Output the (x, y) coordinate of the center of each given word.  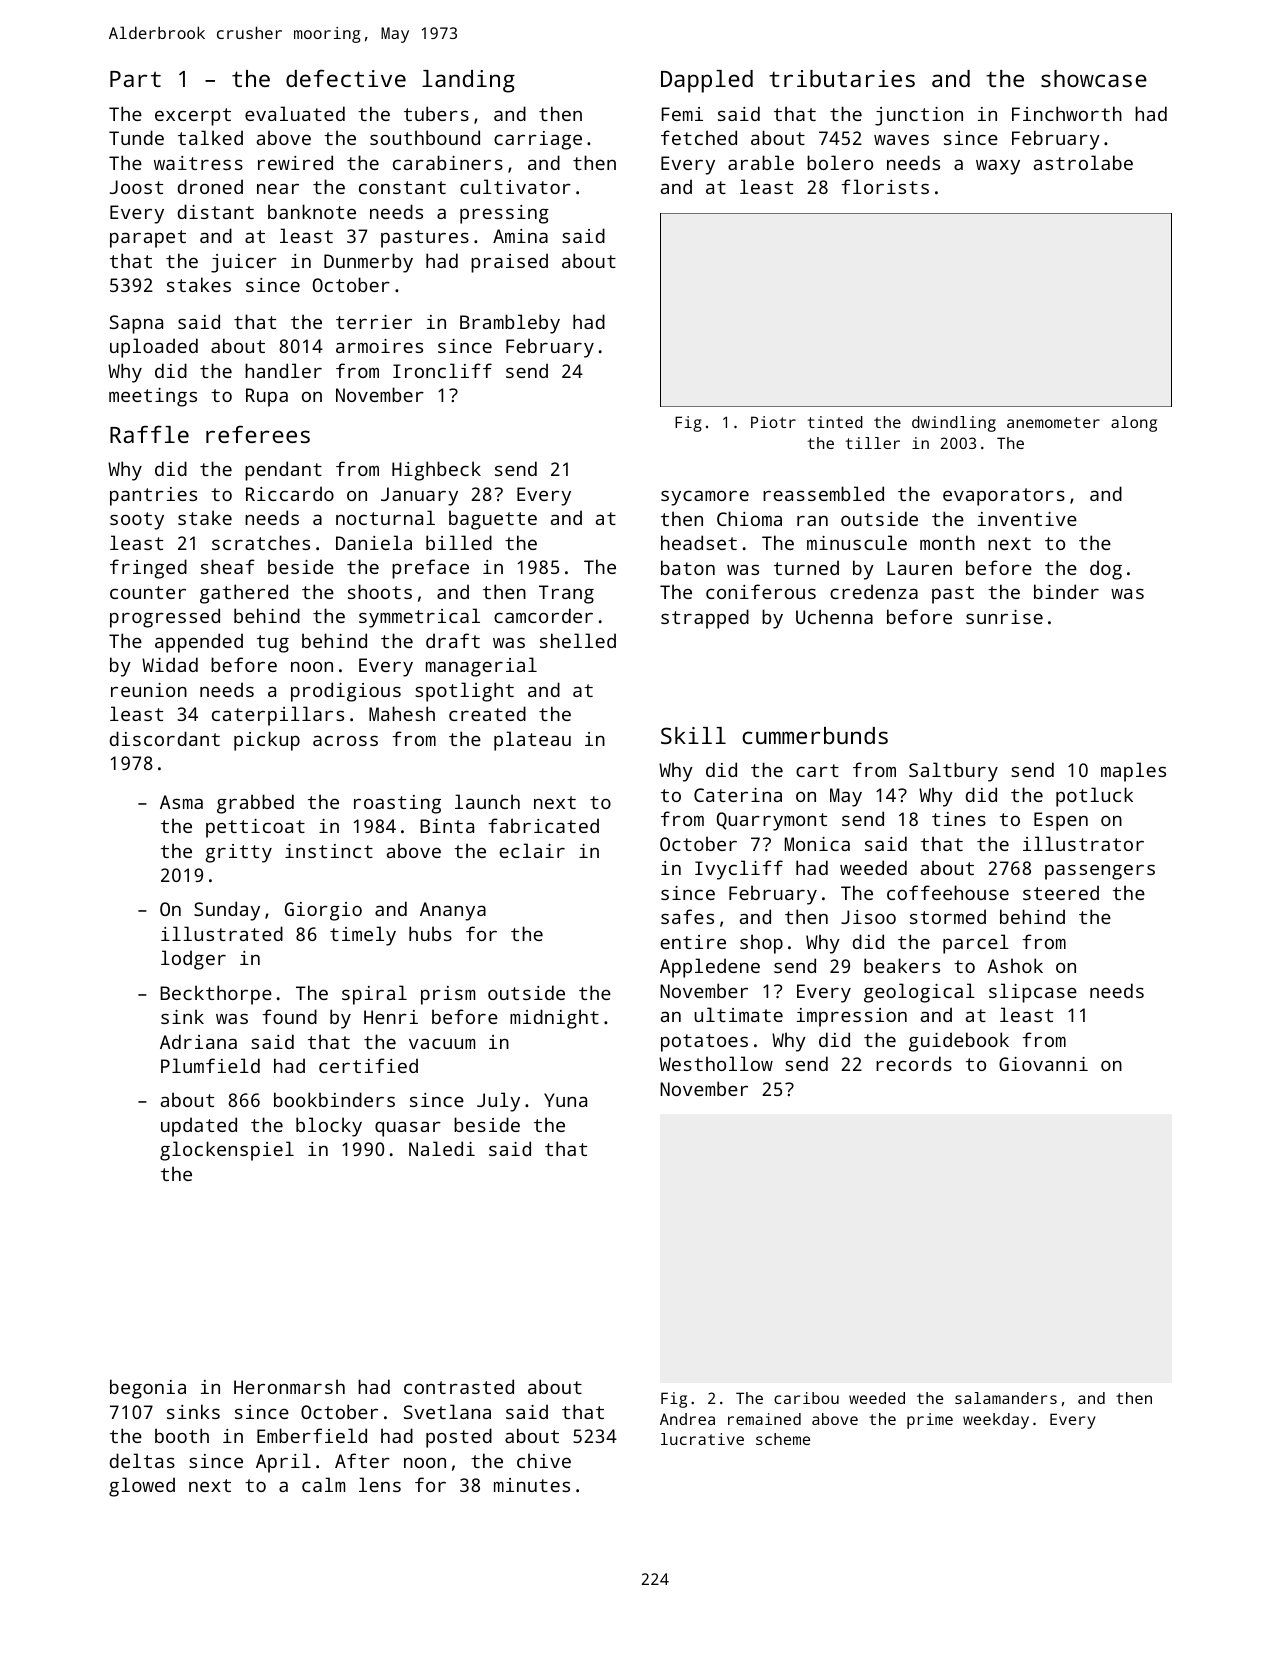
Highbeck (436, 471)
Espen (1061, 821)
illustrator (1083, 843)
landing (468, 81)
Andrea (687, 1419)
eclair (532, 850)
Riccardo (290, 493)
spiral (374, 995)
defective (346, 78)
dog (1106, 570)
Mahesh (402, 713)
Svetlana (447, 1411)
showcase (1094, 78)
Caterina (738, 795)
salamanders (1006, 1398)
